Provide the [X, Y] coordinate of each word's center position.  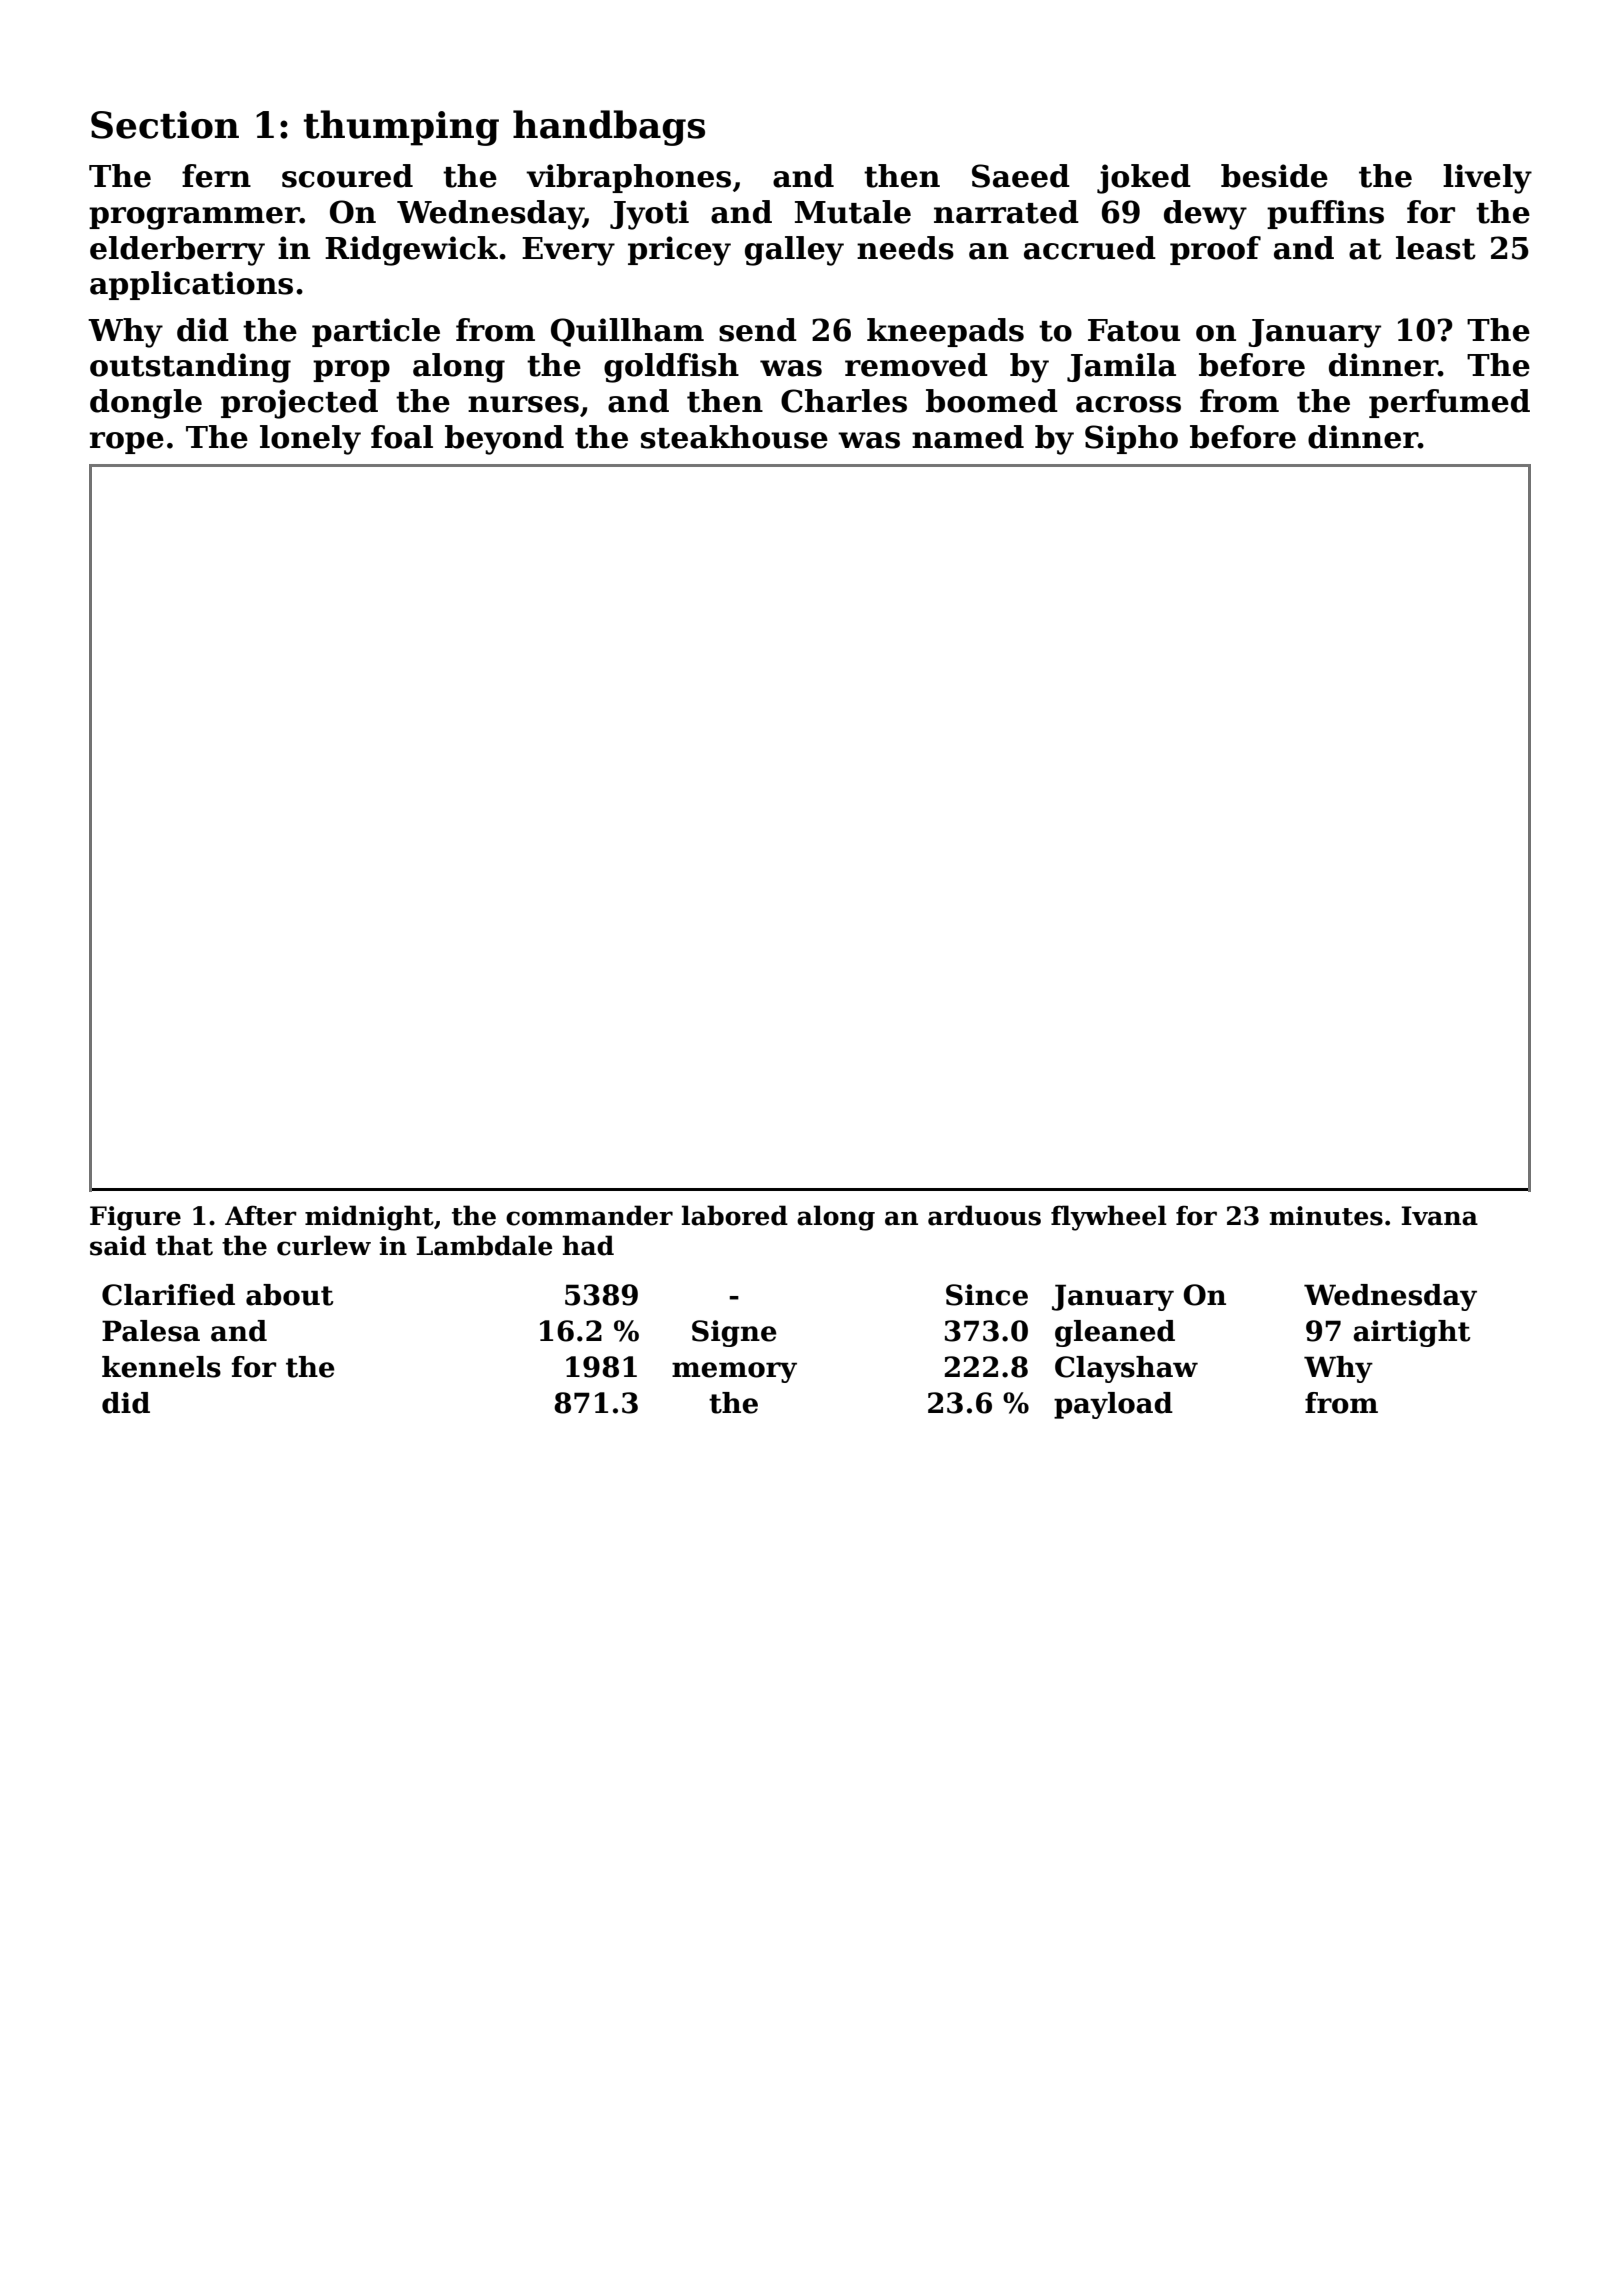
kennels [161, 1367]
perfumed [1449, 403]
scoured [347, 176]
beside [1274, 176]
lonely [310, 440]
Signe [734, 1333]
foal [402, 437]
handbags [609, 128]
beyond [504, 440]
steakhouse [734, 437]
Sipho [1131, 439]
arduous [984, 1215]
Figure [135, 1218]
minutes [1326, 1216]
